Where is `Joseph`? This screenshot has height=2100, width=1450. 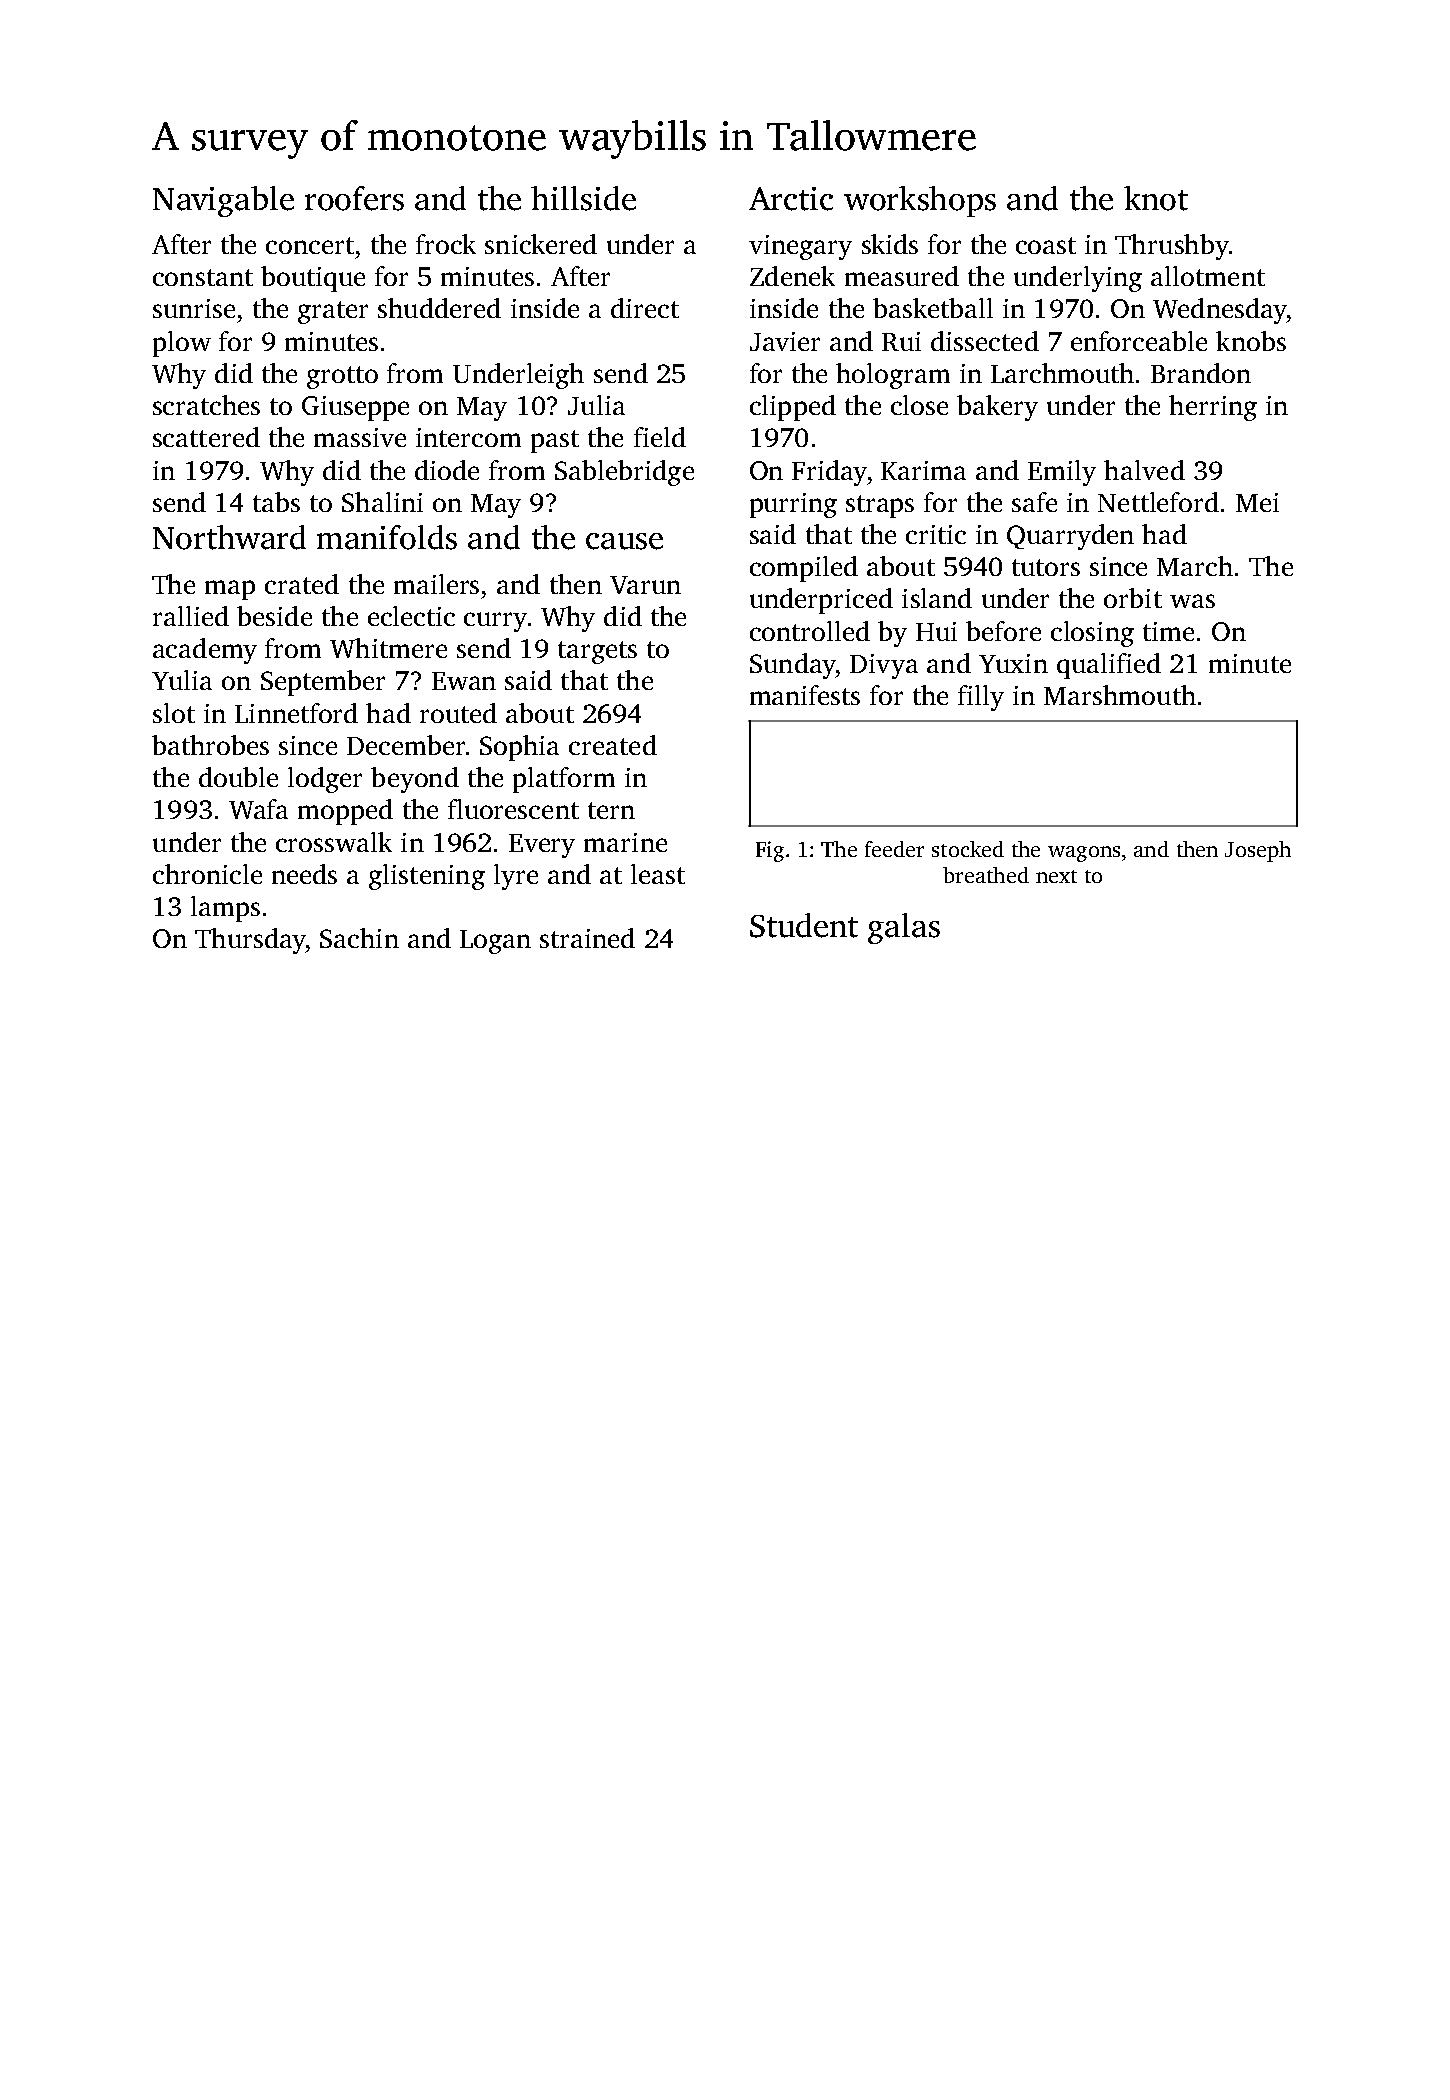 Joseph is located at coordinates (1258, 851).
